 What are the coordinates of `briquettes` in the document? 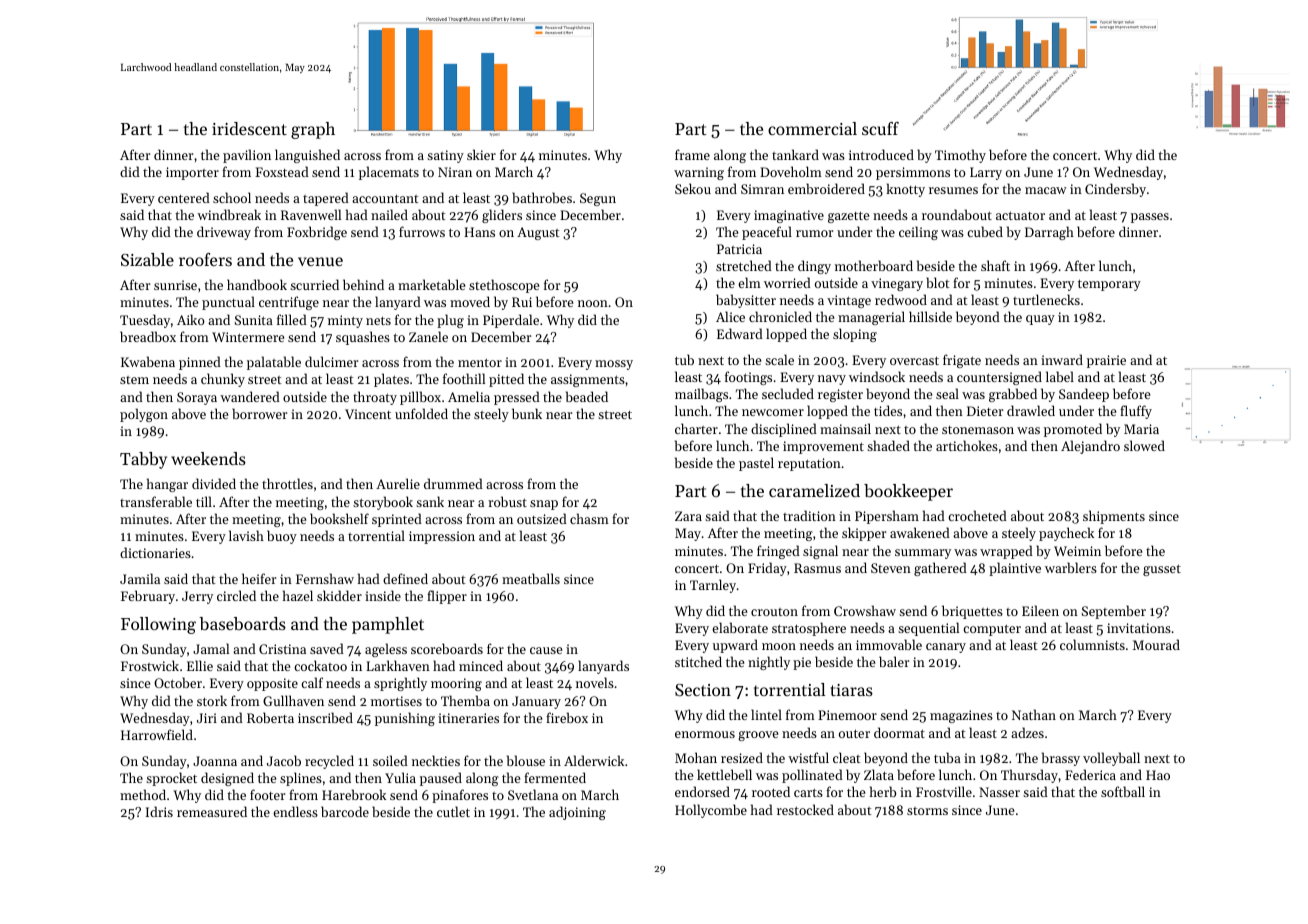 It's located at (972, 612).
